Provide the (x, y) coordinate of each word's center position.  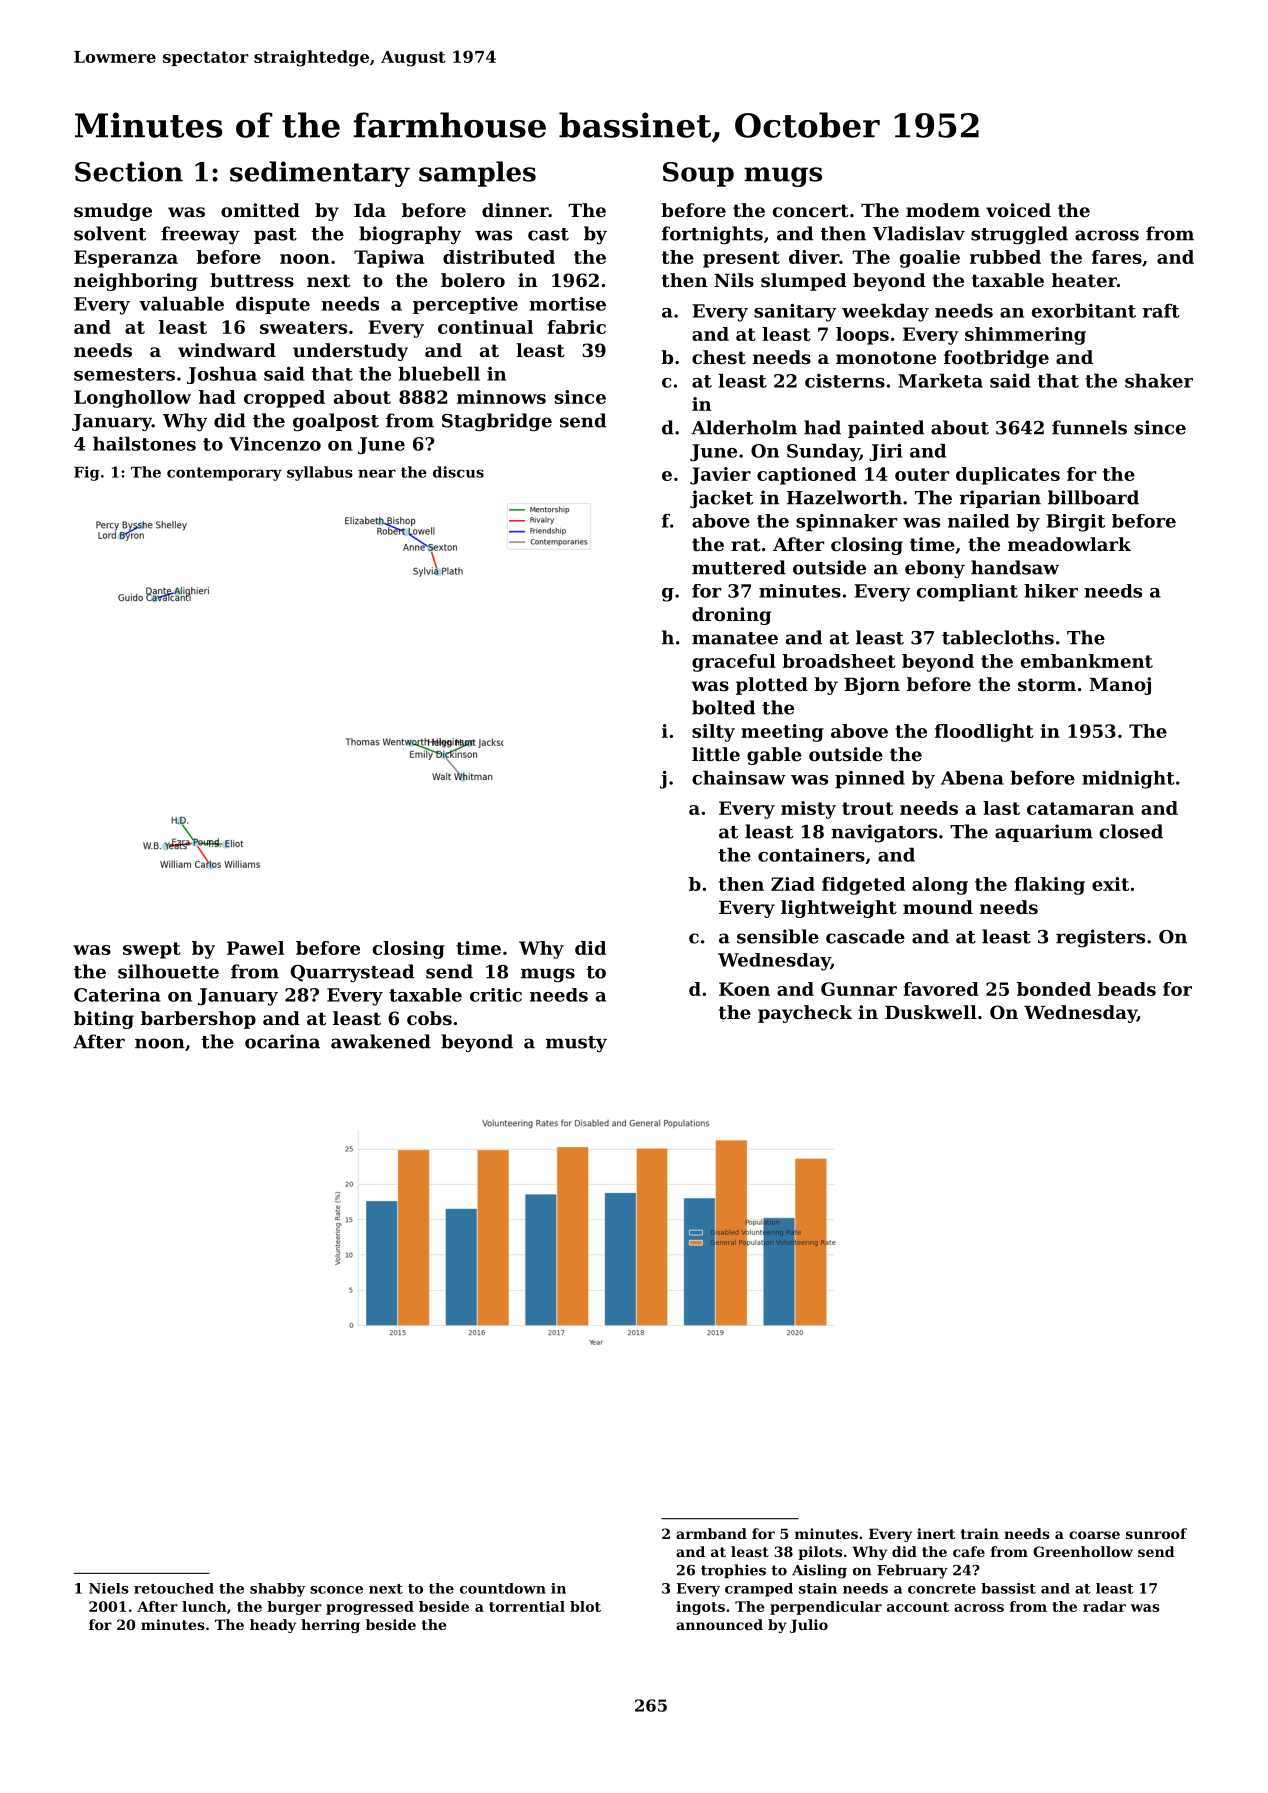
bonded (1054, 989)
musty (576, 1044)
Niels (109, 1588)
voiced (1018, 210)
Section (129, 171)
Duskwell (931, 1012)
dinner (515, 210)
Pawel (255, 948)
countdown (503, 1588)
